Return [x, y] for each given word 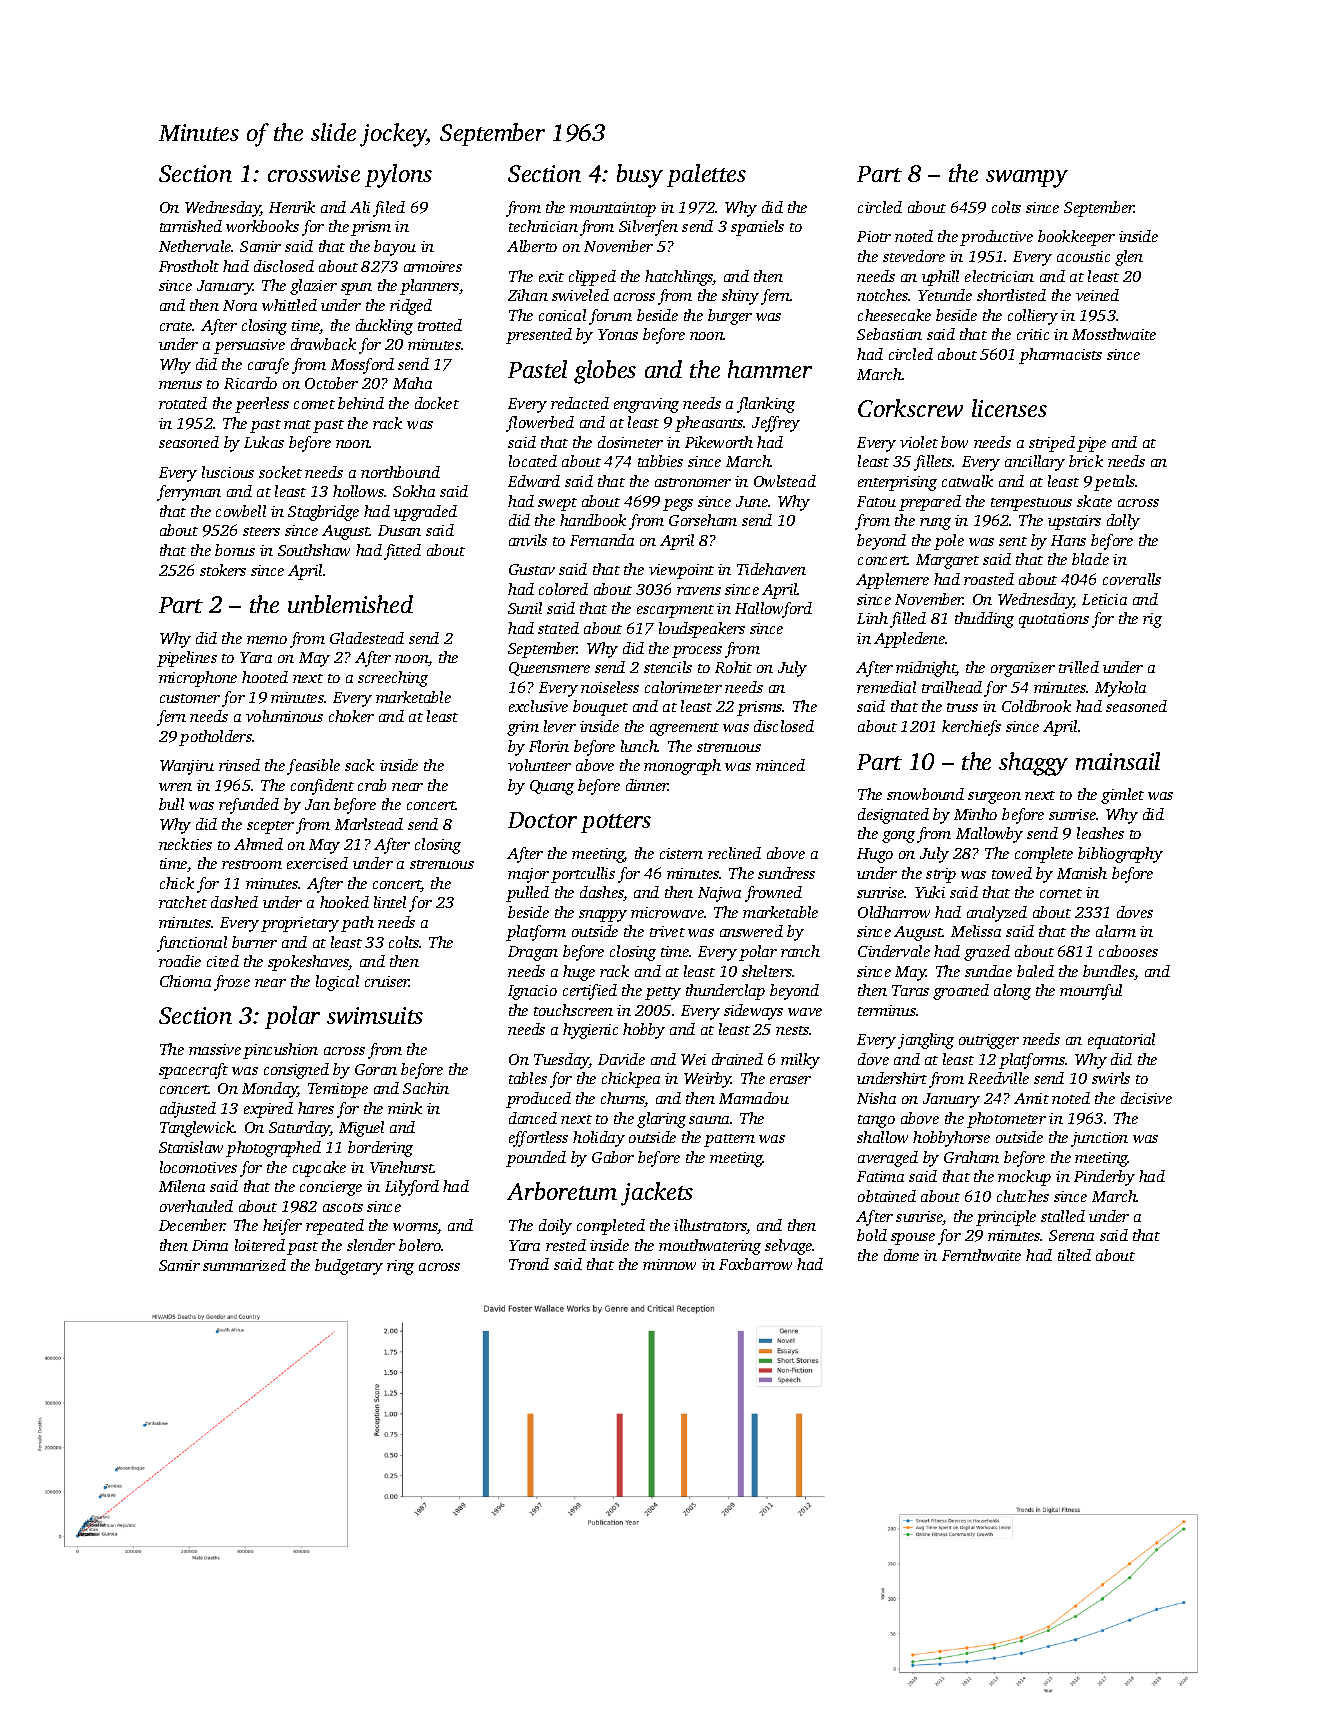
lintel [390, 902]
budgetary [349, 1267]
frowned [773, 894]
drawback [323, 344]
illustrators [710, 1226]
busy [640, 176]
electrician [999, 276]
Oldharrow [894, 912]
